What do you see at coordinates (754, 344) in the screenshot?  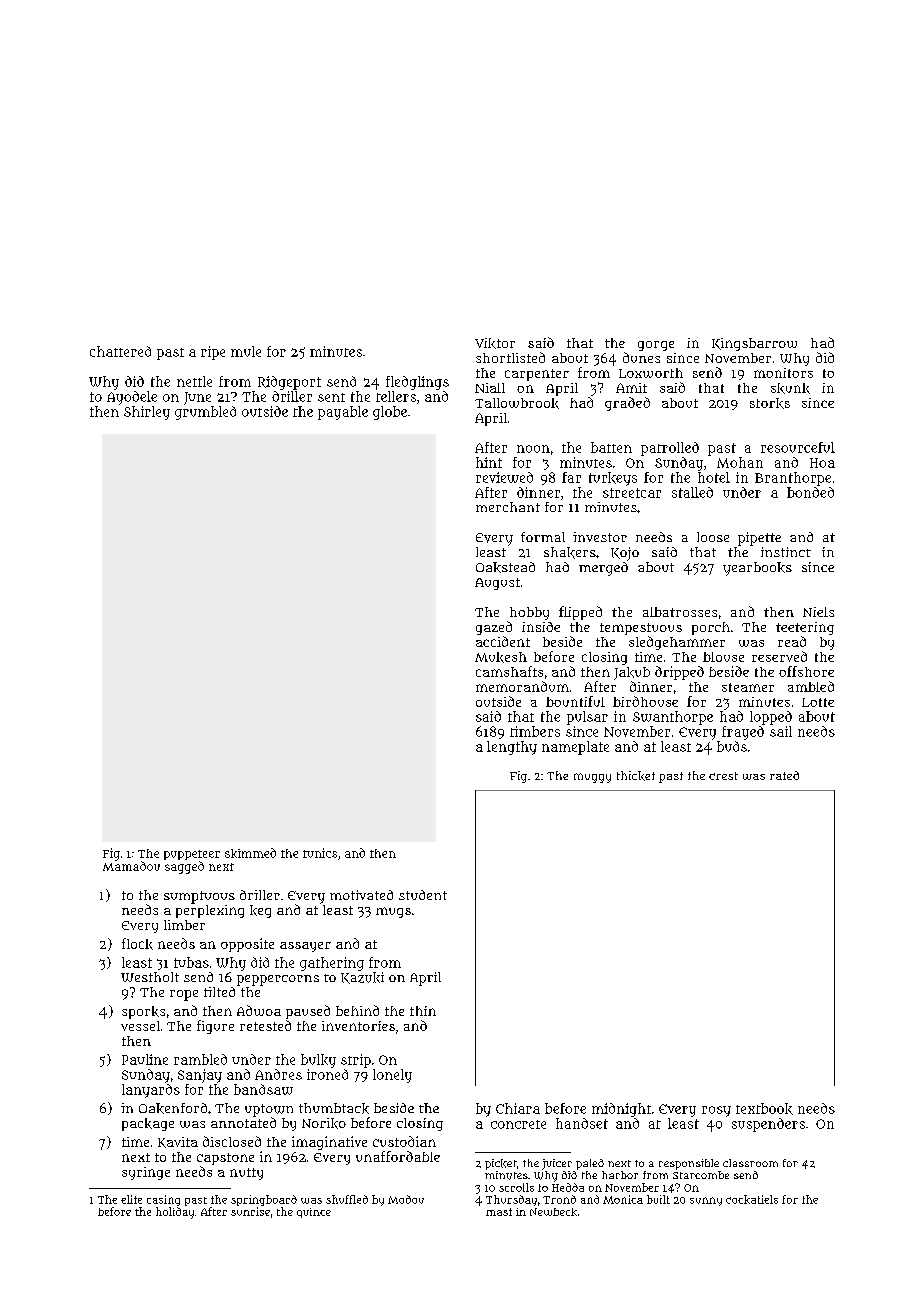 I see `Kingsbarrow` at bounding box center [754, 344].
